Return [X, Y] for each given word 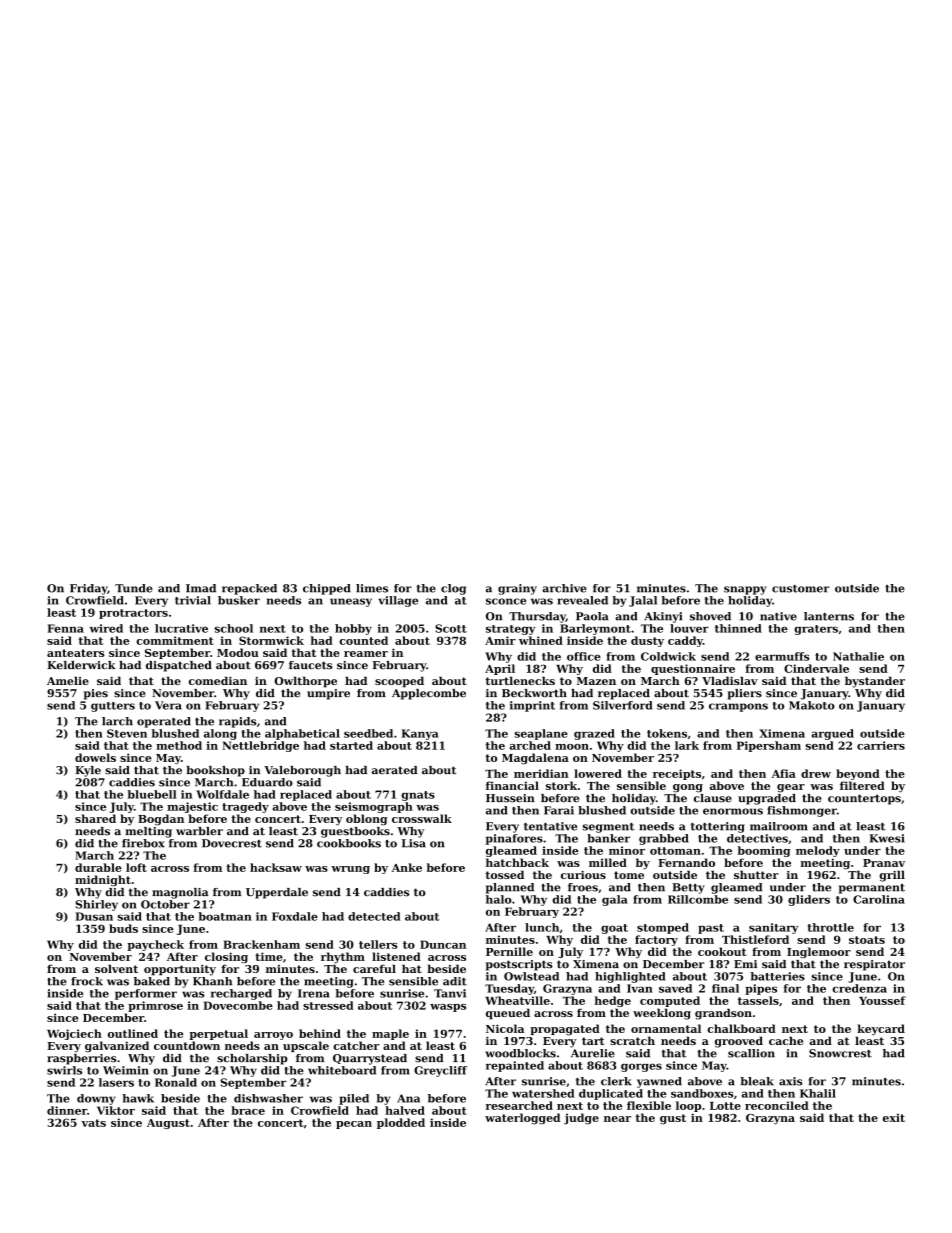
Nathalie [858, 656]
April [500, 669]
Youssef [882, 1000]
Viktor [116, 1110]
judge [581, 1119]
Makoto [812, 705]
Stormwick [271, 640]
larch [117, 721]
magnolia [180, 893]
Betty [688, 888]
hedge [613, 1001]
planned [510, 888]
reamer [366, 654]
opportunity [180, 970]
